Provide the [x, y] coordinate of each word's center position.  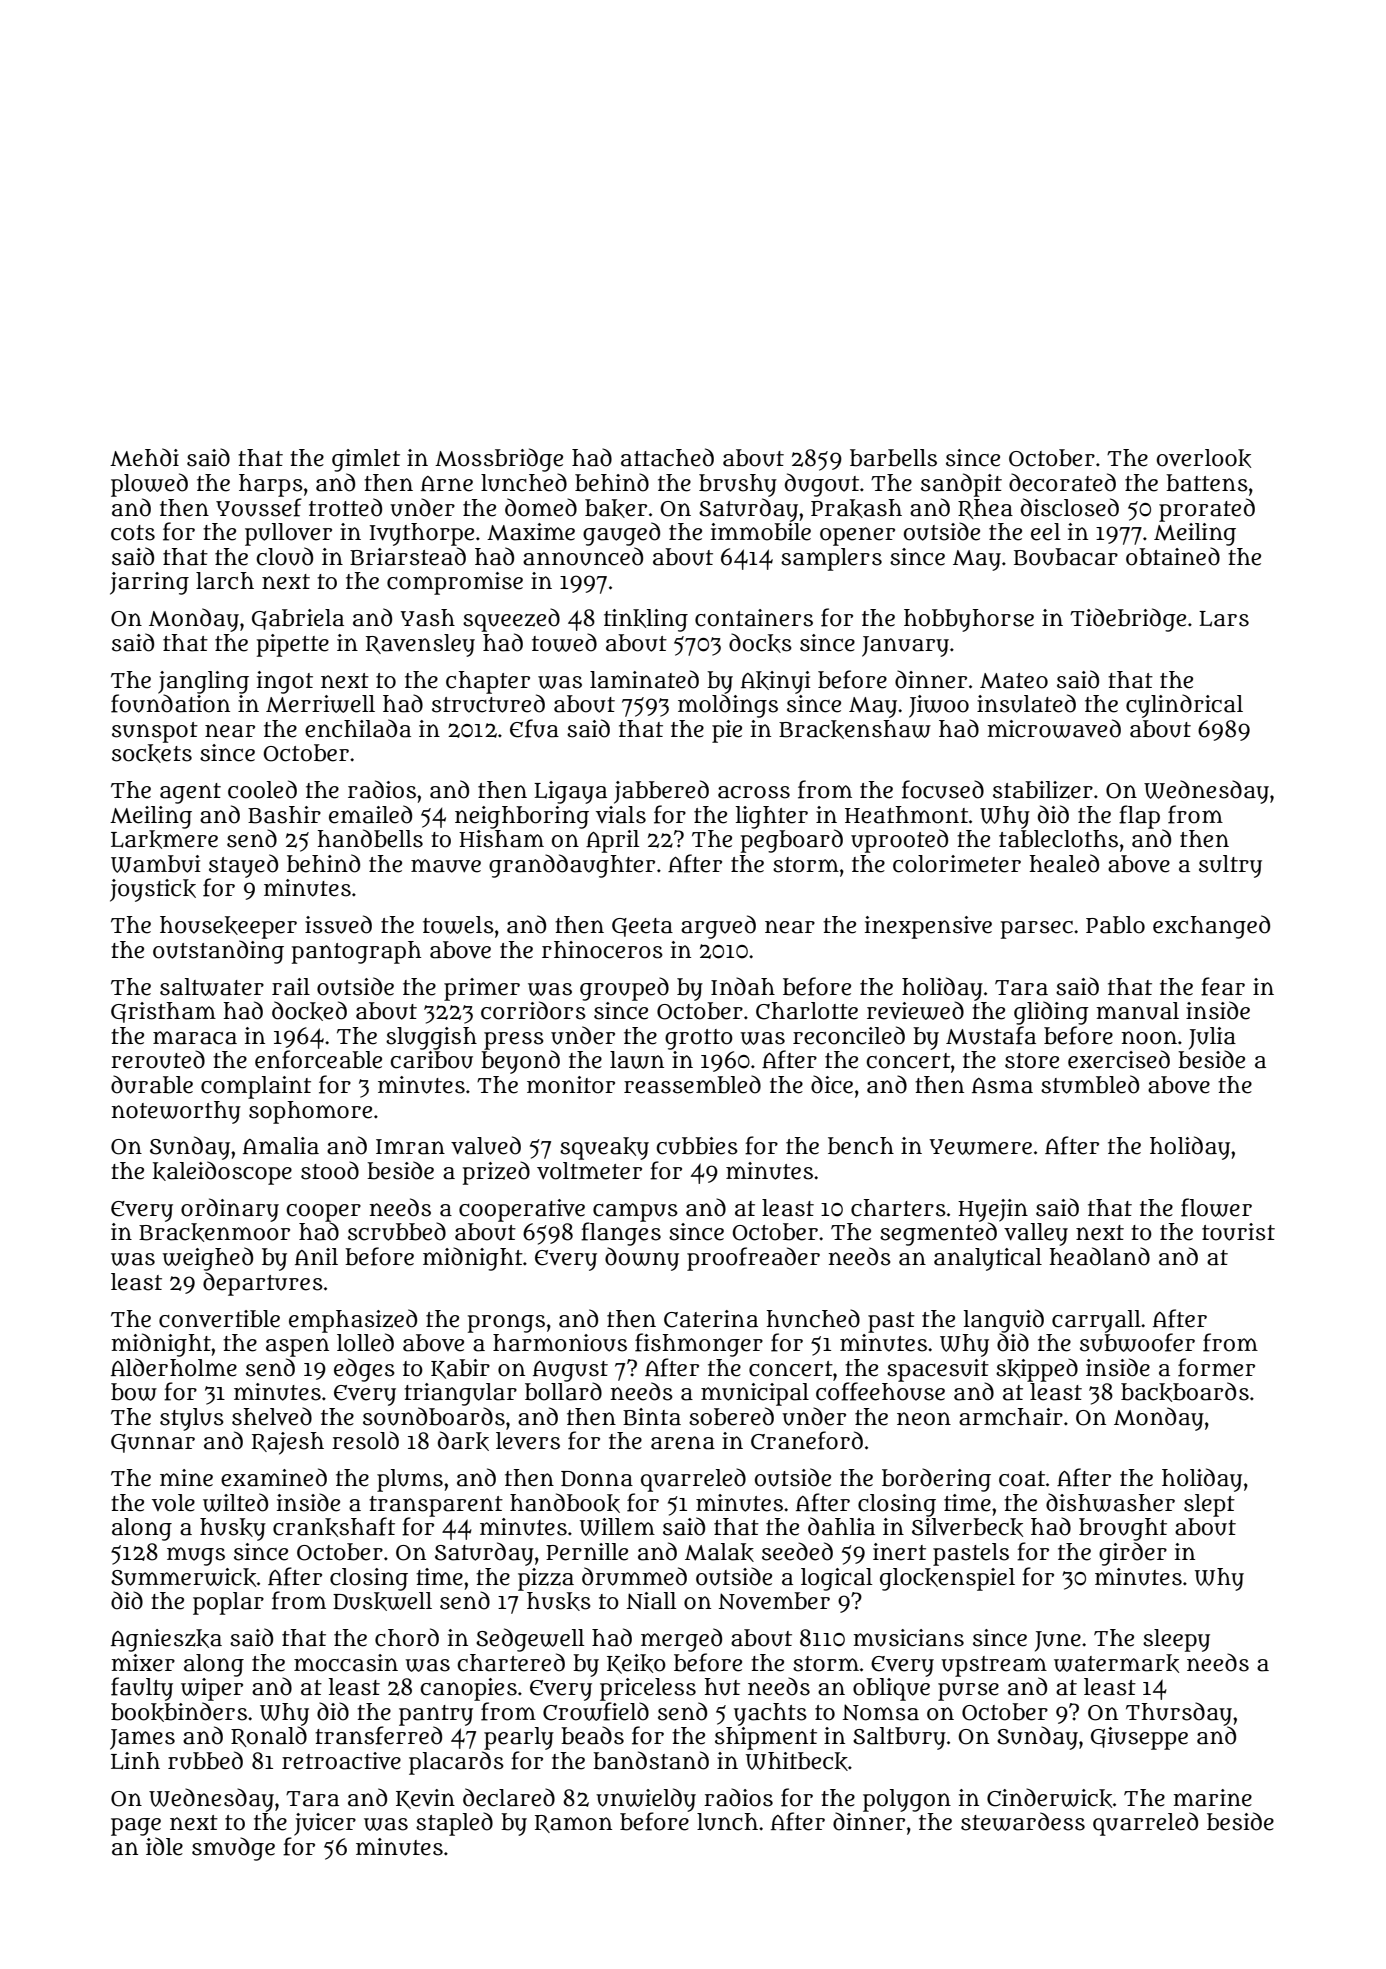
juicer [325, 1824]
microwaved [1054, 728]
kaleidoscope [222, 1173]
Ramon [573, 1824]
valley [1036, 1234]
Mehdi [144, 457]
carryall [1096, 1321]
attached [667, 457]
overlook [1204, 458]
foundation [170, 703]
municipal [755, 1394]
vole [173, 1503]
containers [754, 618]
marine [1212, 1798]
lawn [637, 1060]
